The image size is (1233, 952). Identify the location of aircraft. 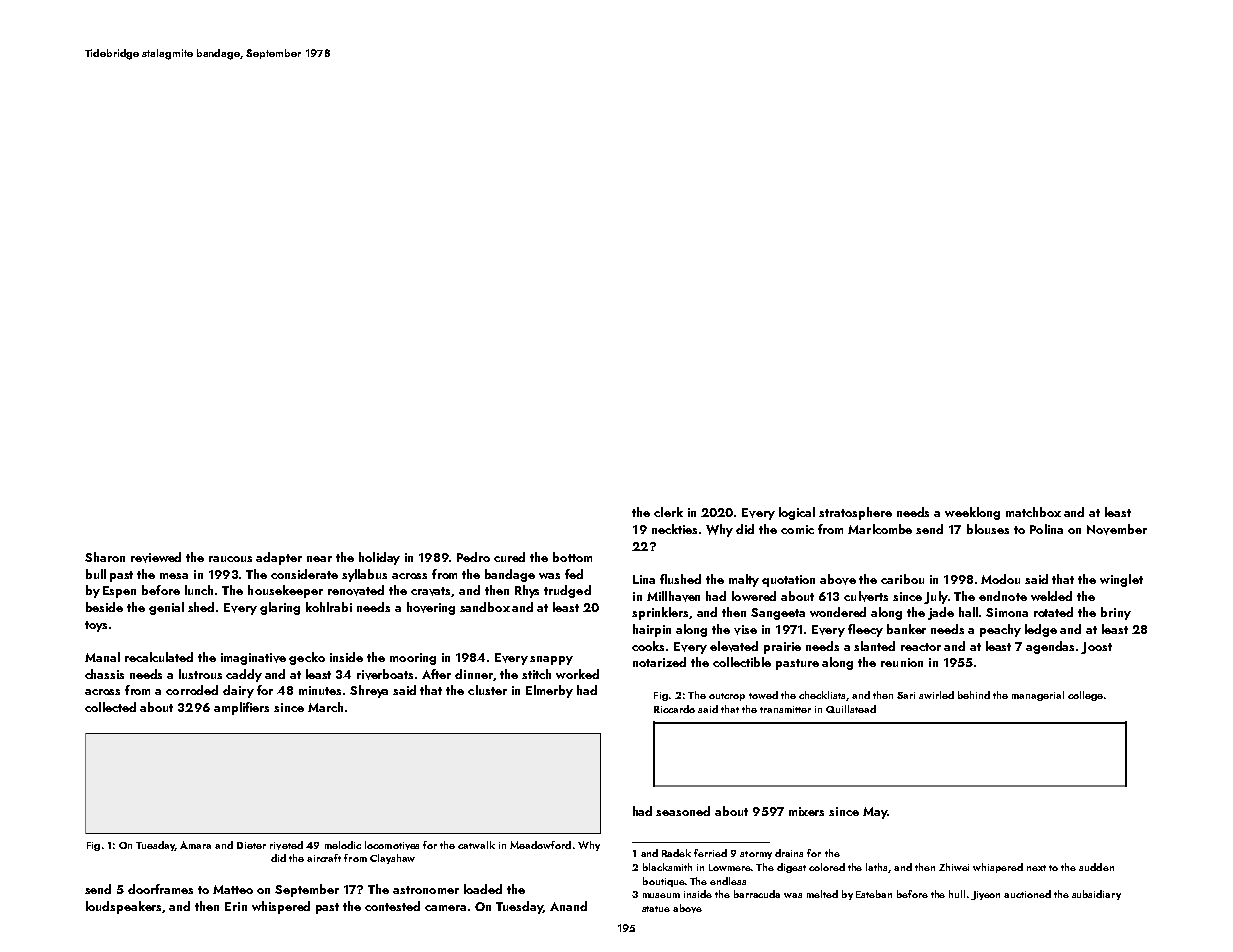
(324, 858).
